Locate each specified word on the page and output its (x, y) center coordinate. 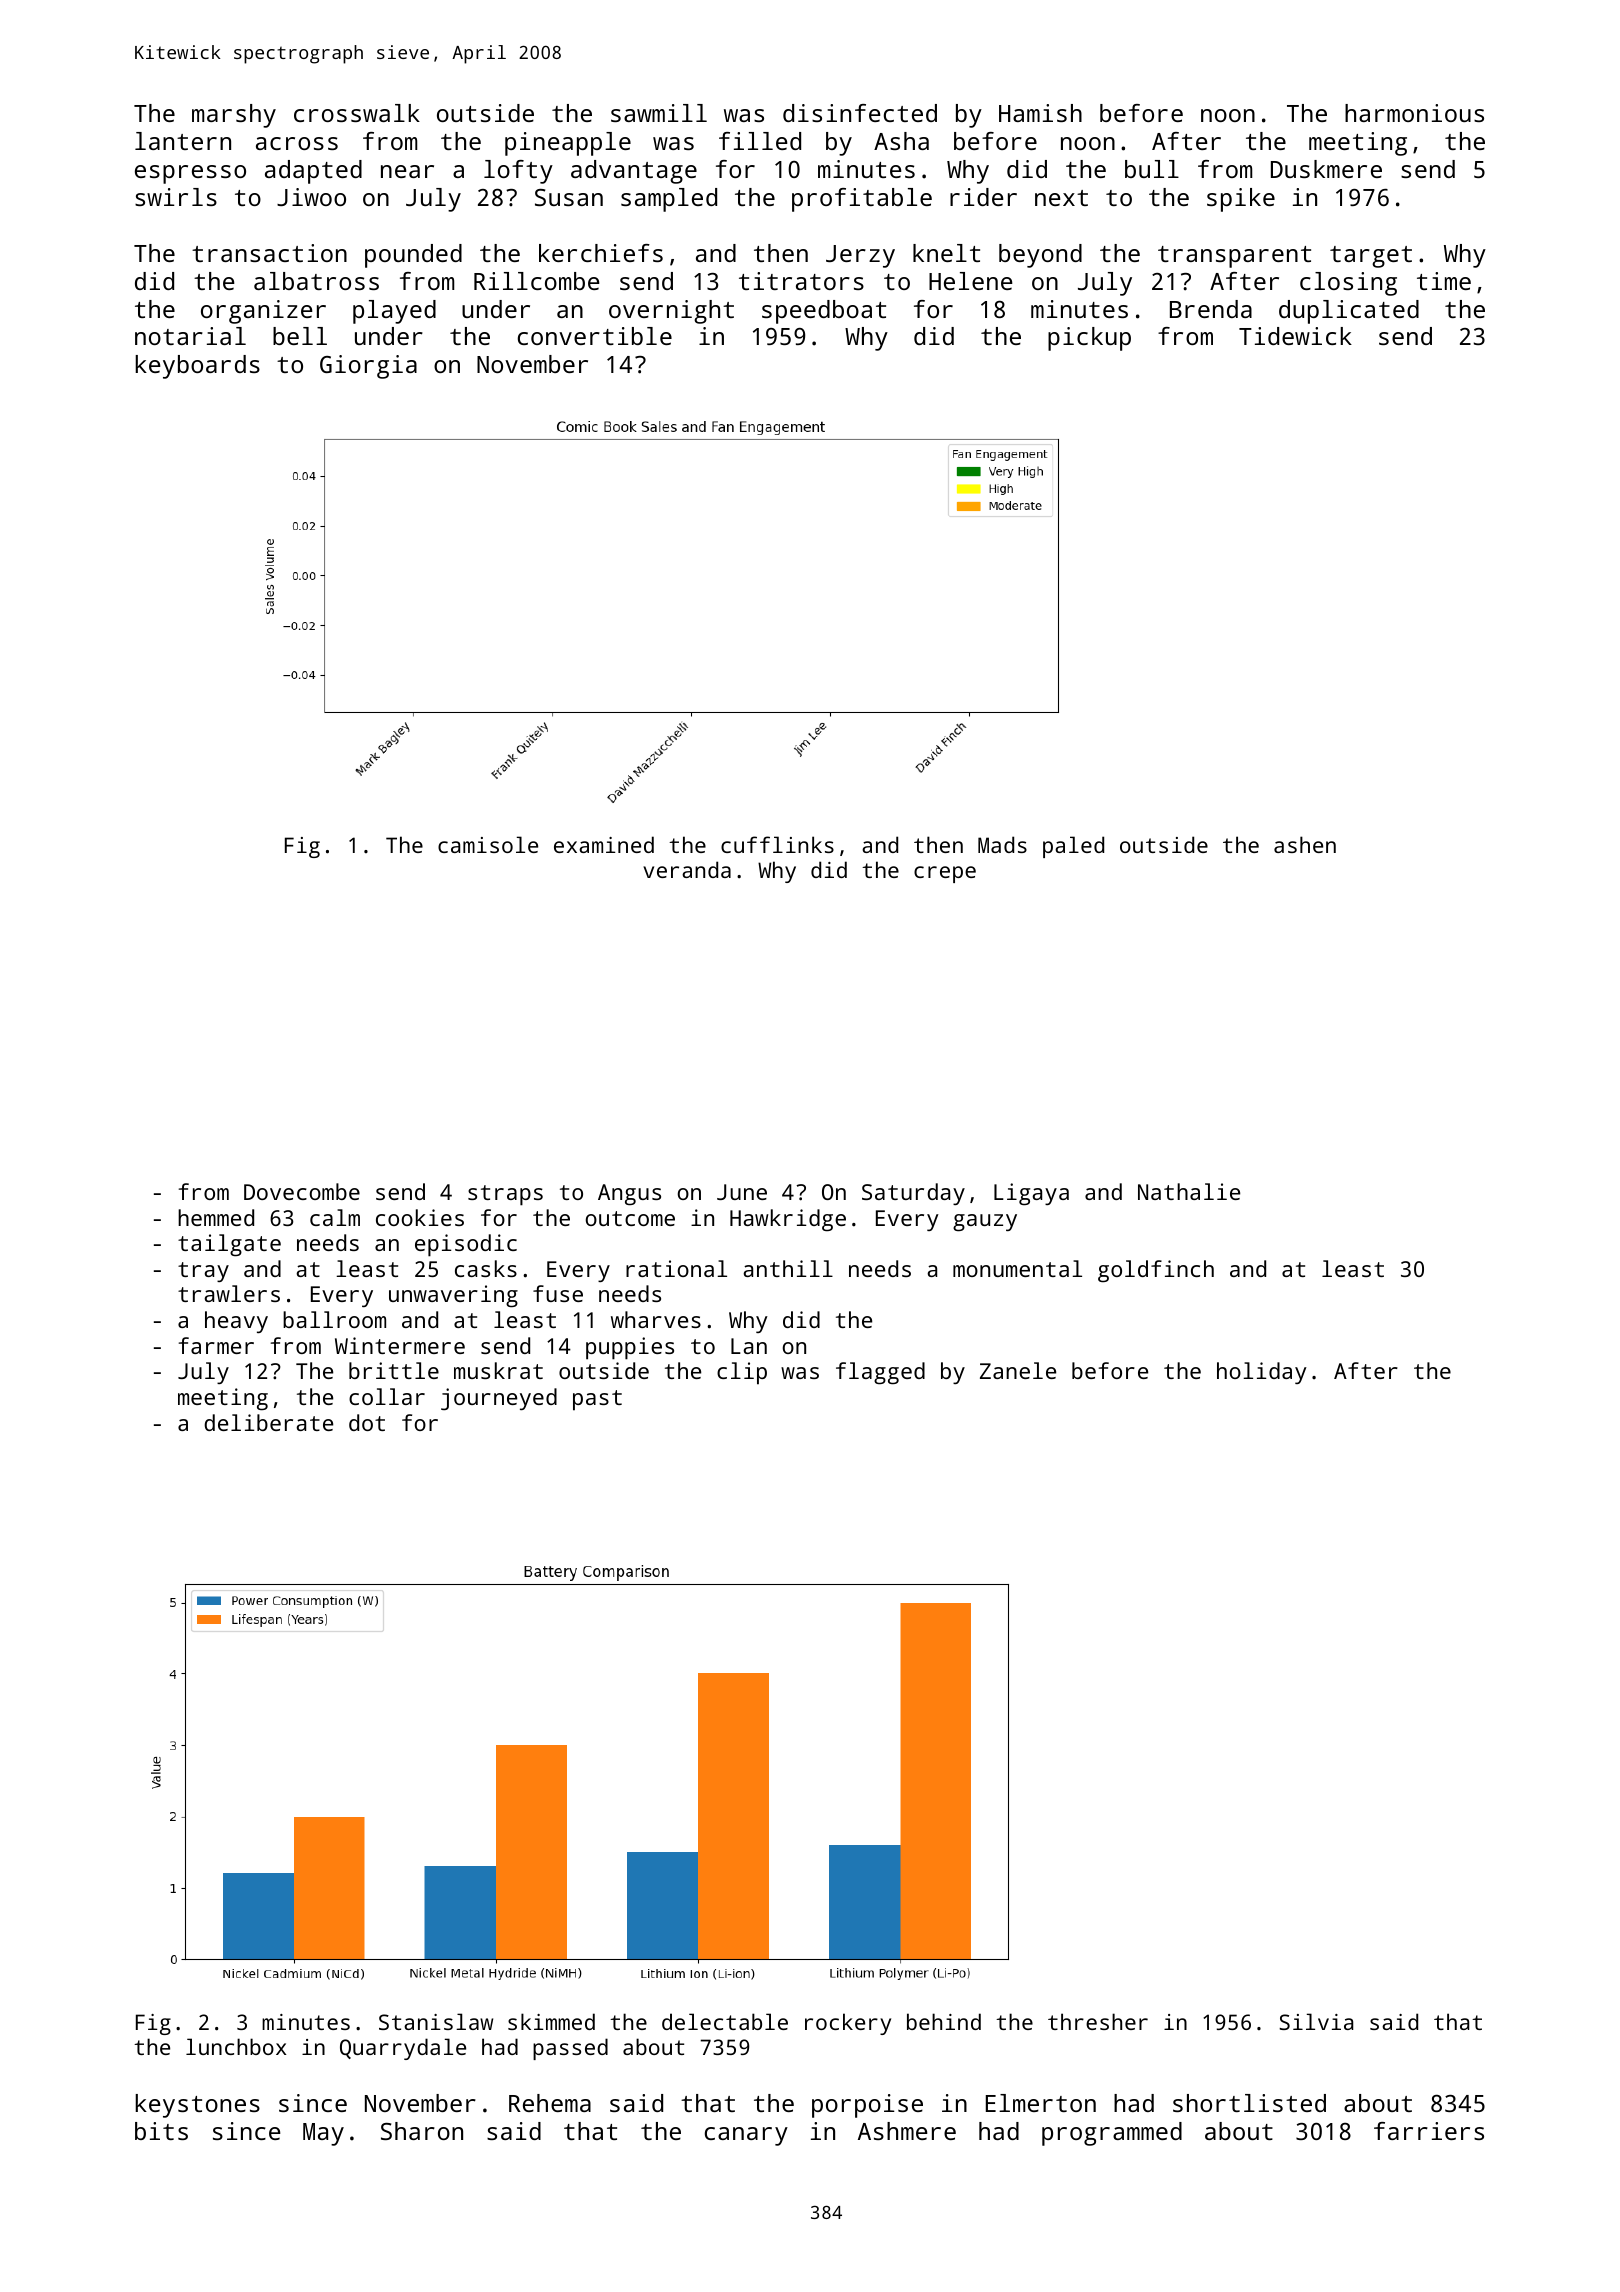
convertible (595, 336)
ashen (1305, 844)
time (1444, 281)
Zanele (1018, 1370)
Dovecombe (302, 1191)
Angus (629, 1195)
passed (570, 2049)
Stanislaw (436, 2021)
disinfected (860, 113)
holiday (1262, 1373)
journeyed (499, 1399)
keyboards (197, 367)
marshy (234, 116)
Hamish (1040, 113)
